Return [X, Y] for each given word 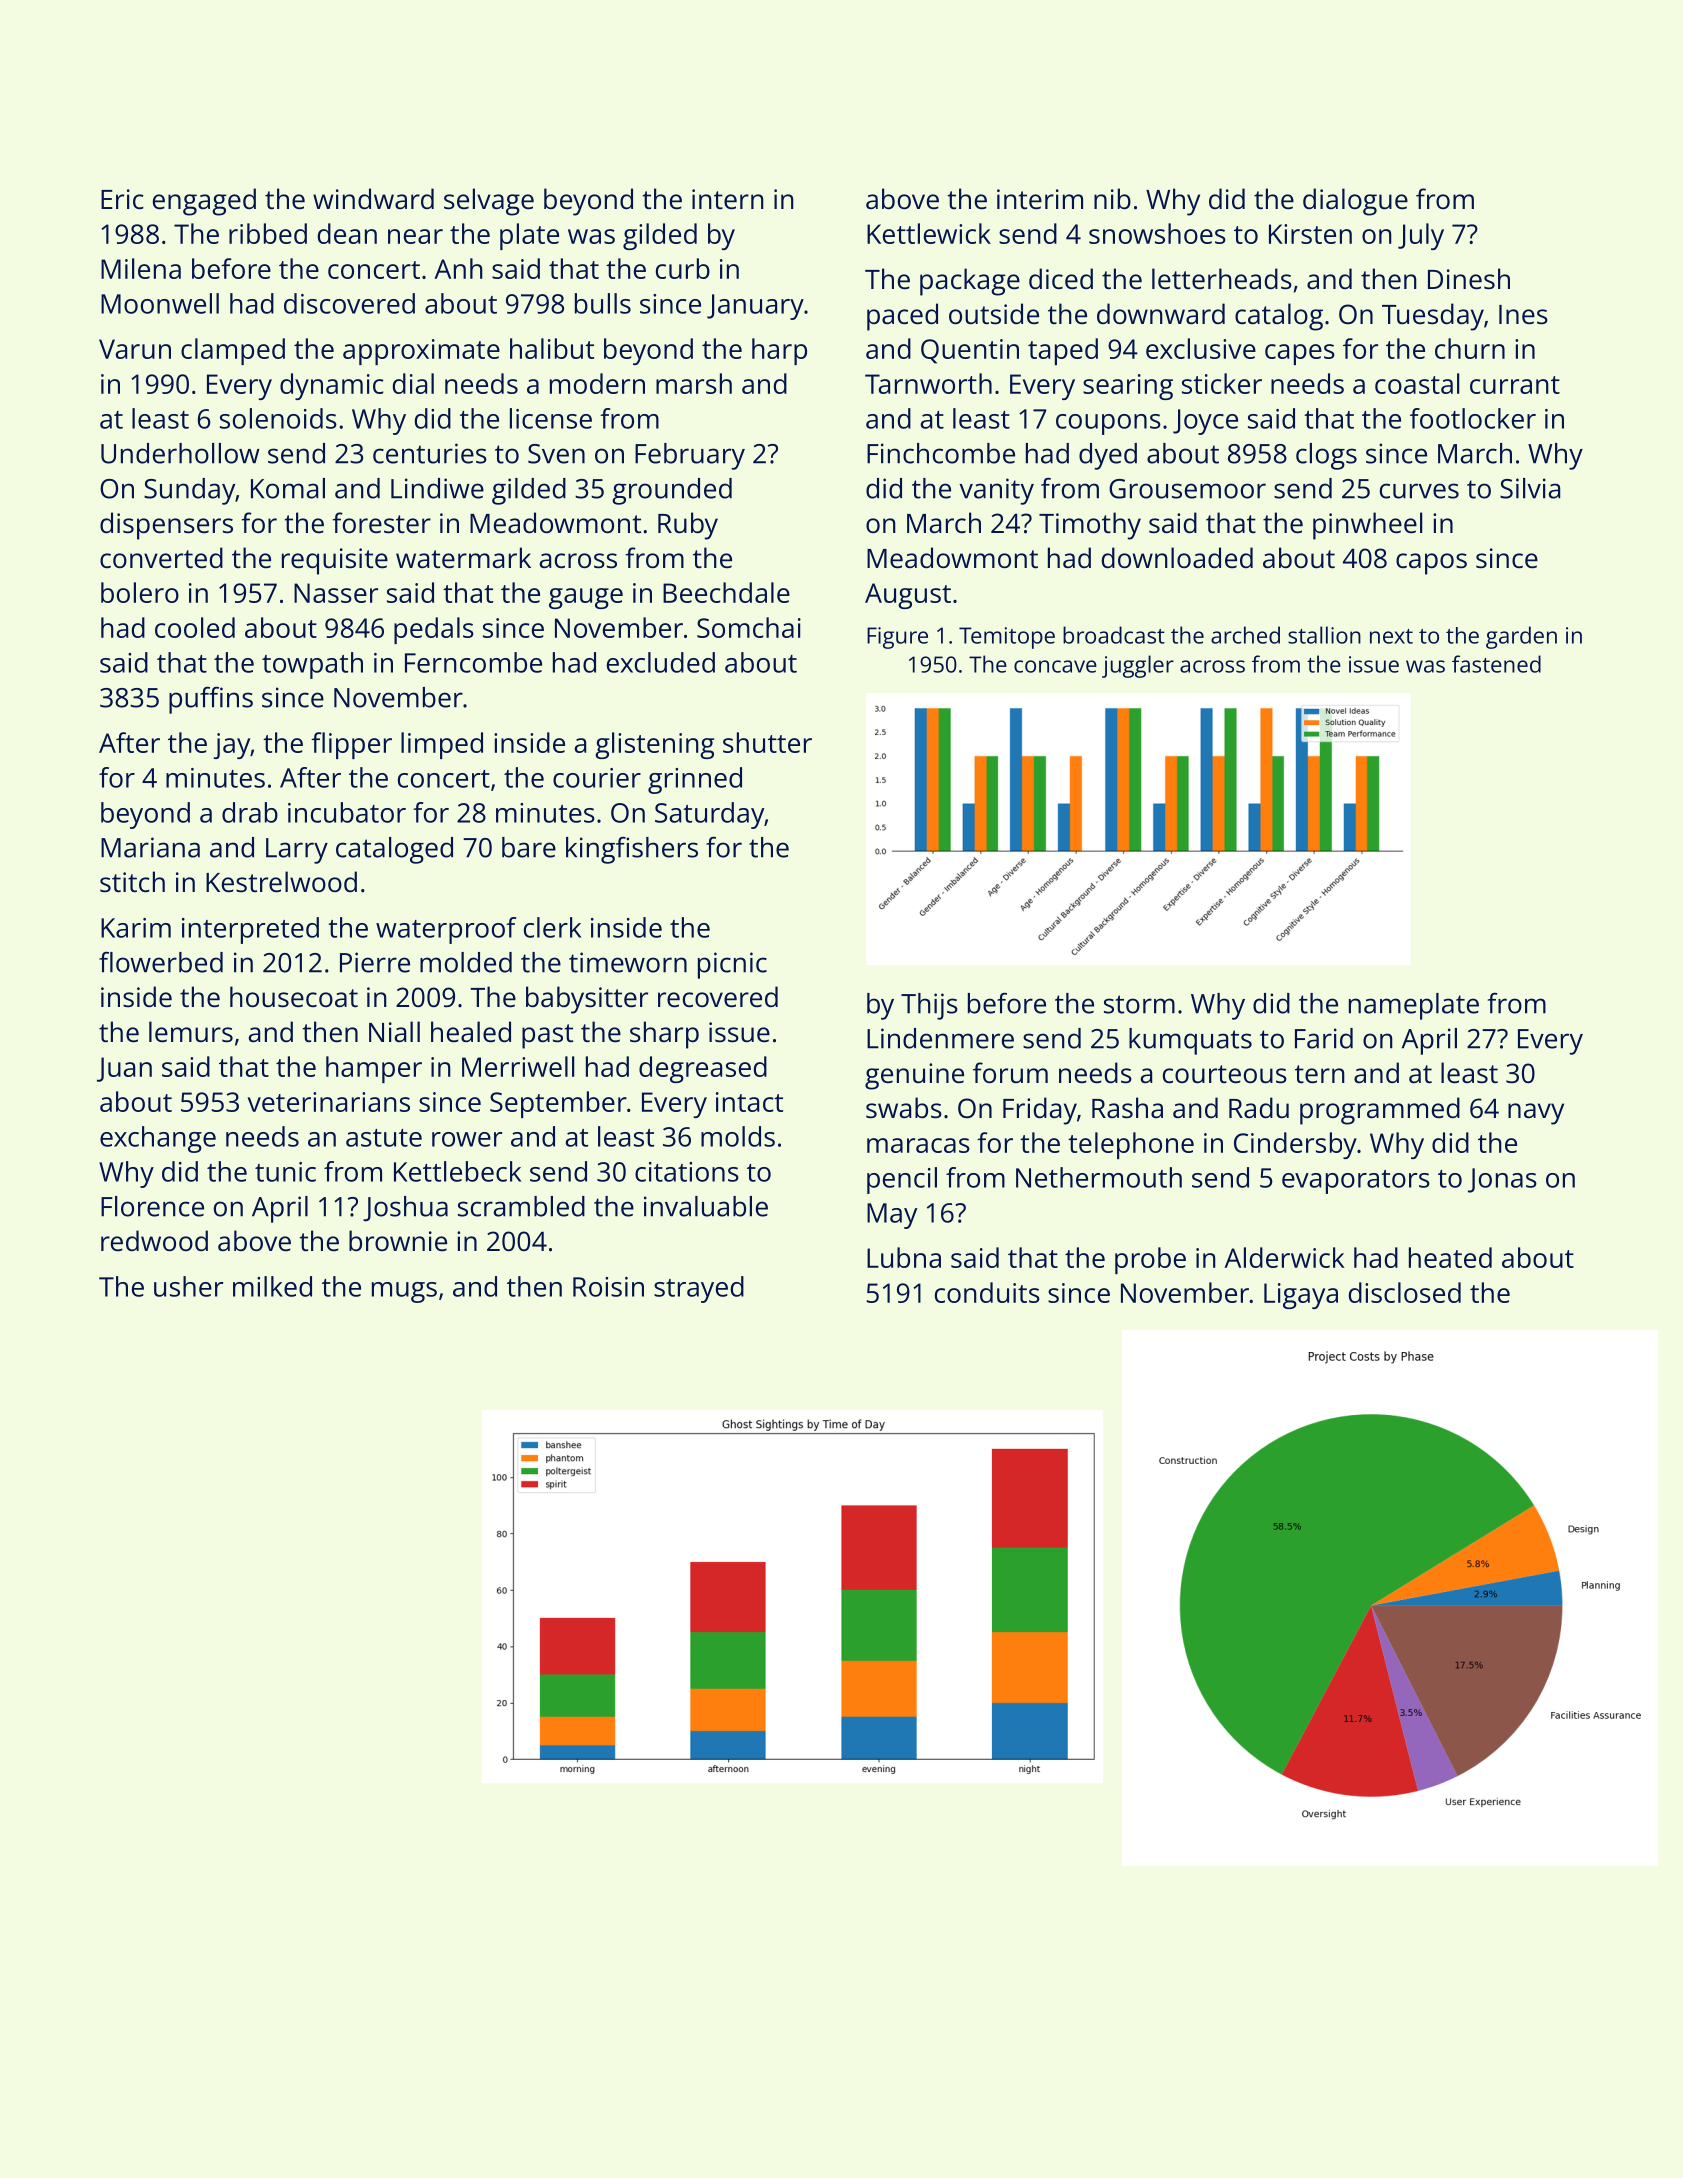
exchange [158, 1139]
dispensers [166, 526]
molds [738, 1136]
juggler [1138, 666]
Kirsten [1310, 234]
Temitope [1007, 638]
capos [1431, 564]
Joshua [405, 1209]
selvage [489, 202]
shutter [767, 742]
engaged [204, 202]
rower [467, 1139]
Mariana [150, 847]
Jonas [1502, 1180]
